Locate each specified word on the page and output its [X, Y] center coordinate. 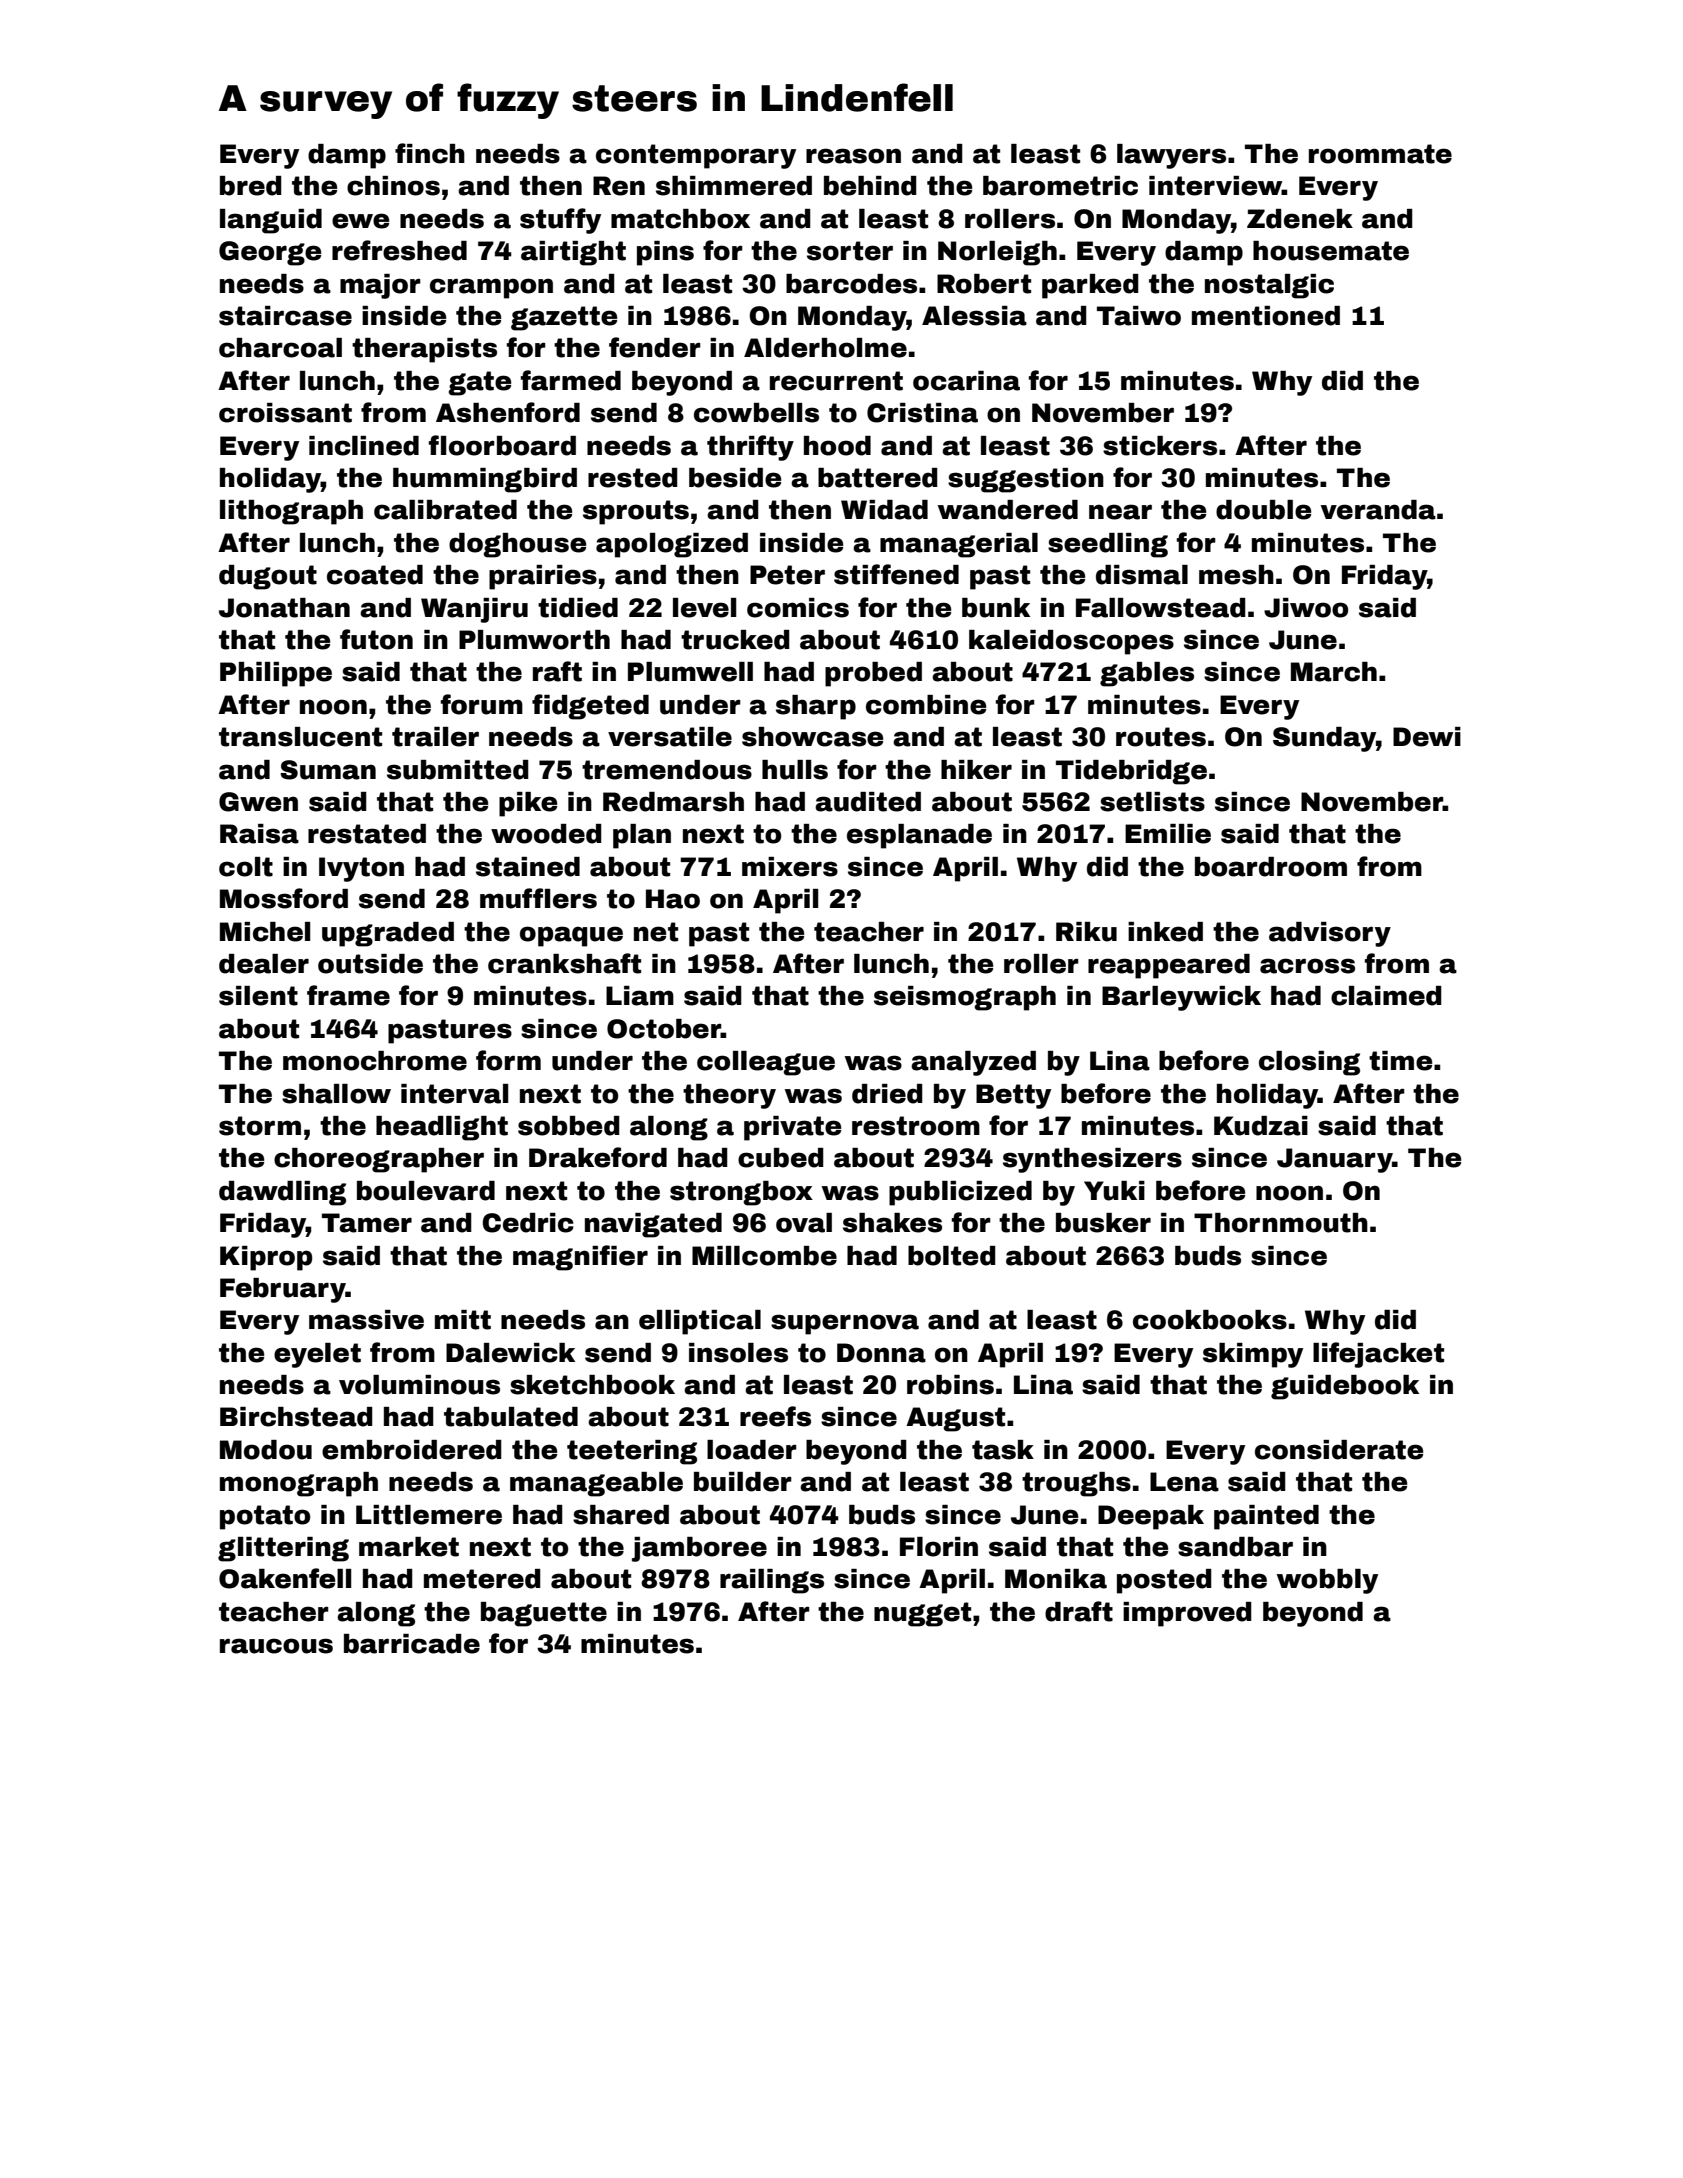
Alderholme [825, 348]
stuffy [560, 221]
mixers [790, 867]
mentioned [1266, 316]
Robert [984, 284]
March [1334, 672]
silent [258, 996]
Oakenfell [285, 1578]
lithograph [291, 512]
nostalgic [1269, 286]
